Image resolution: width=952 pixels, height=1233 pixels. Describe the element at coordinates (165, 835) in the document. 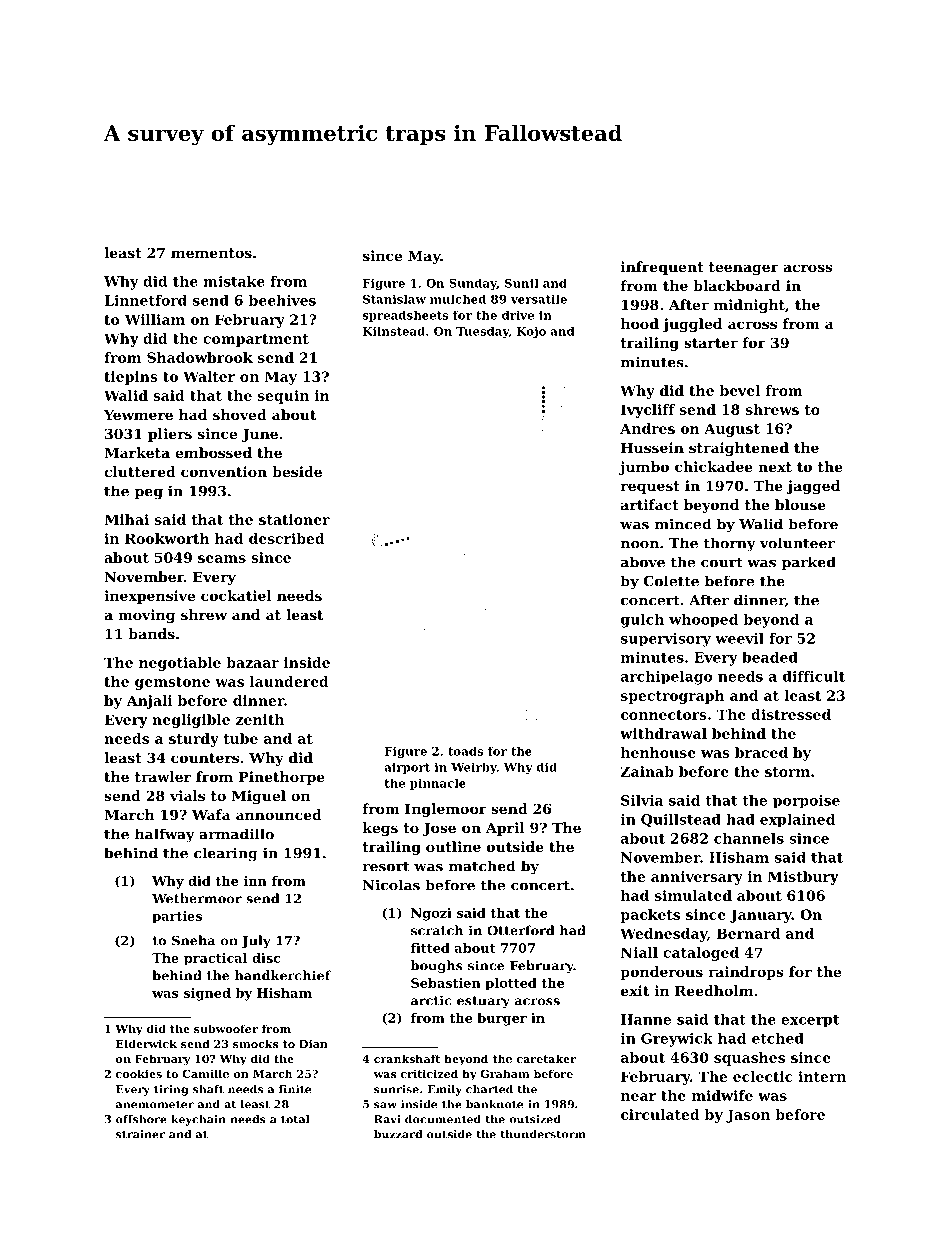

I see `halfway` at that location.
